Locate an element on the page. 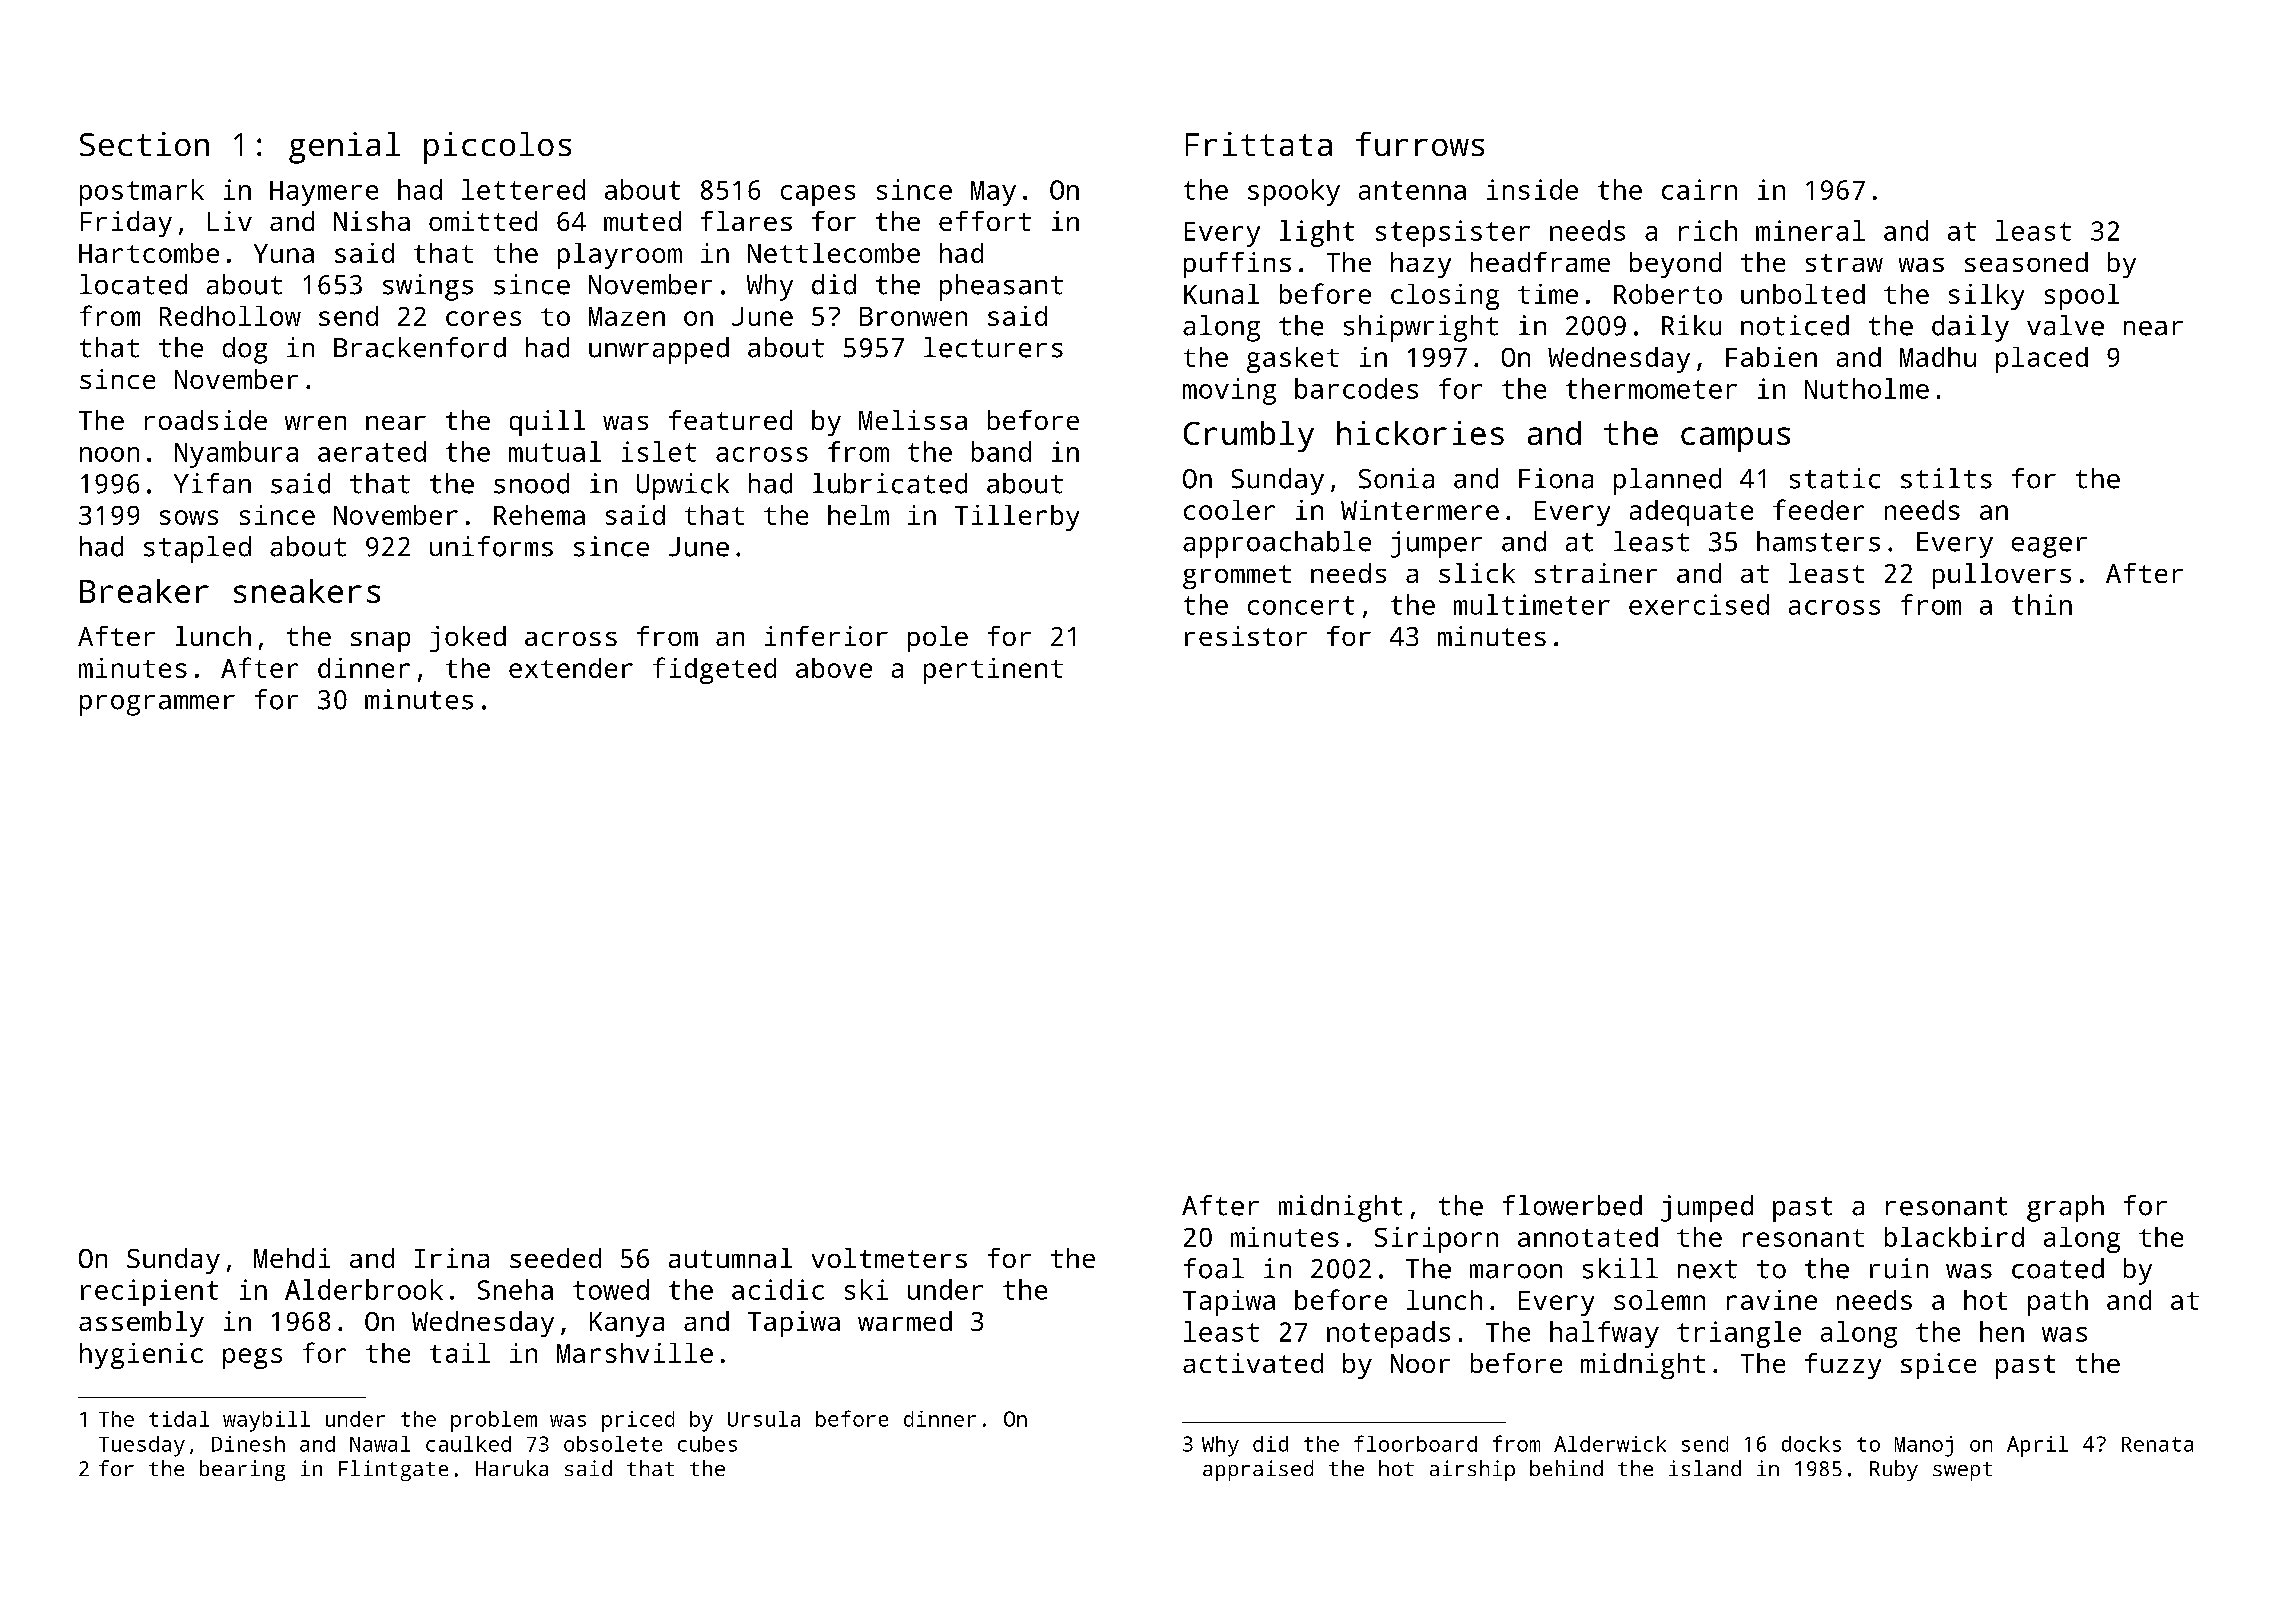  pertinent is located at coordinates (993, 671).
